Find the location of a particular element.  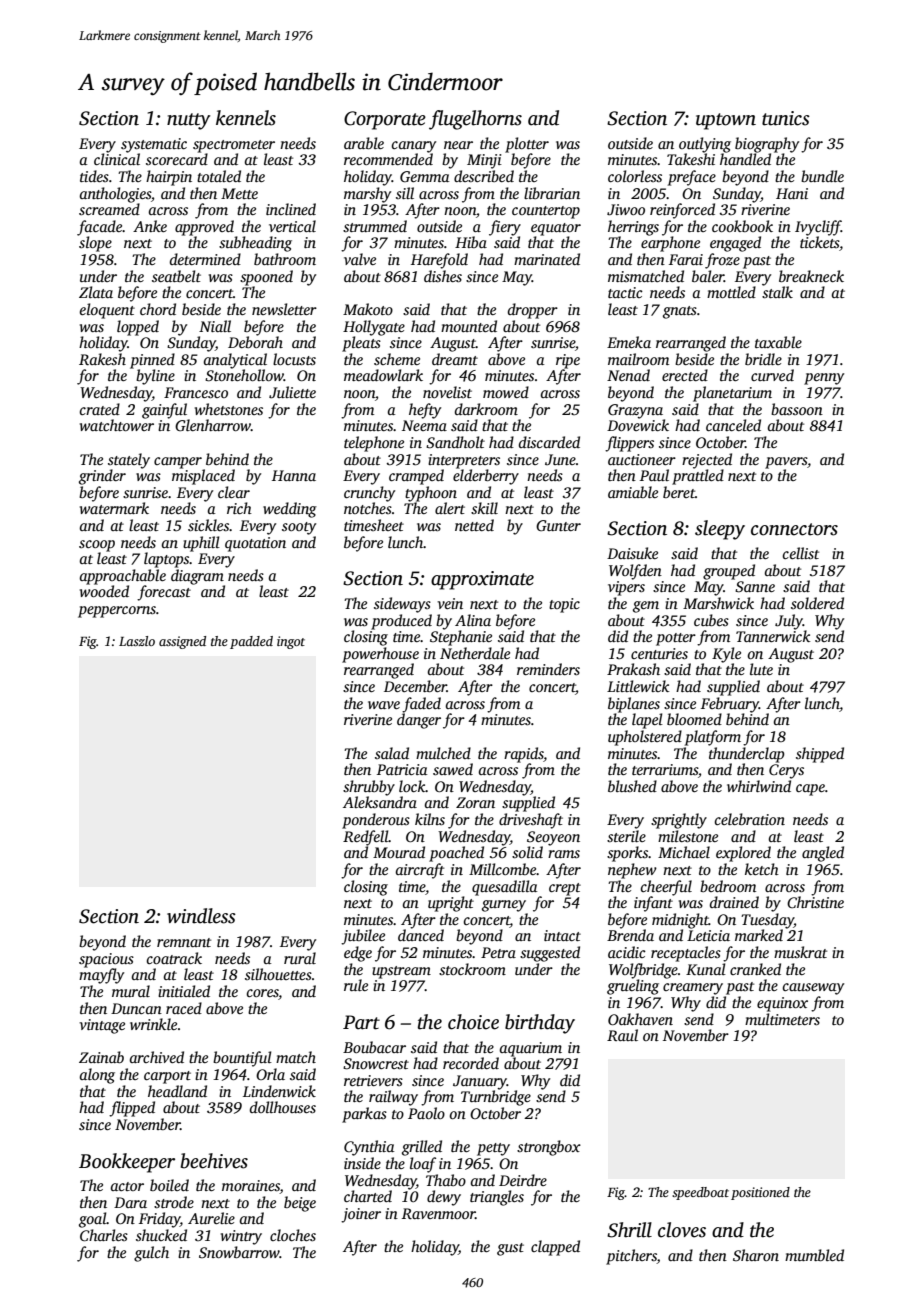

arable is located at coordinates (364, 143).
